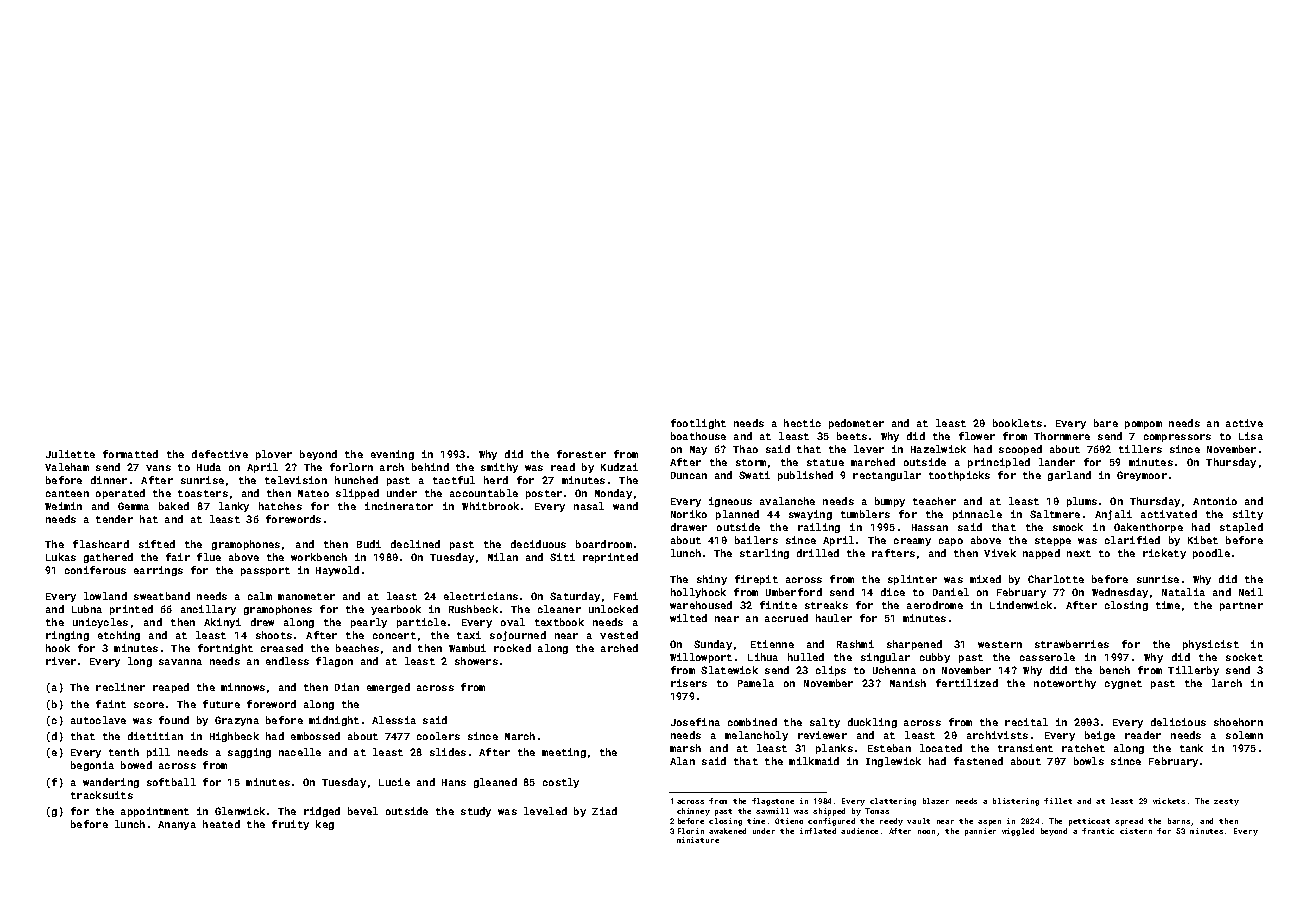 This image has height=924, width=1308. Describe the element at coordinates (221, 824) in the image. I see `heated` at that location.
